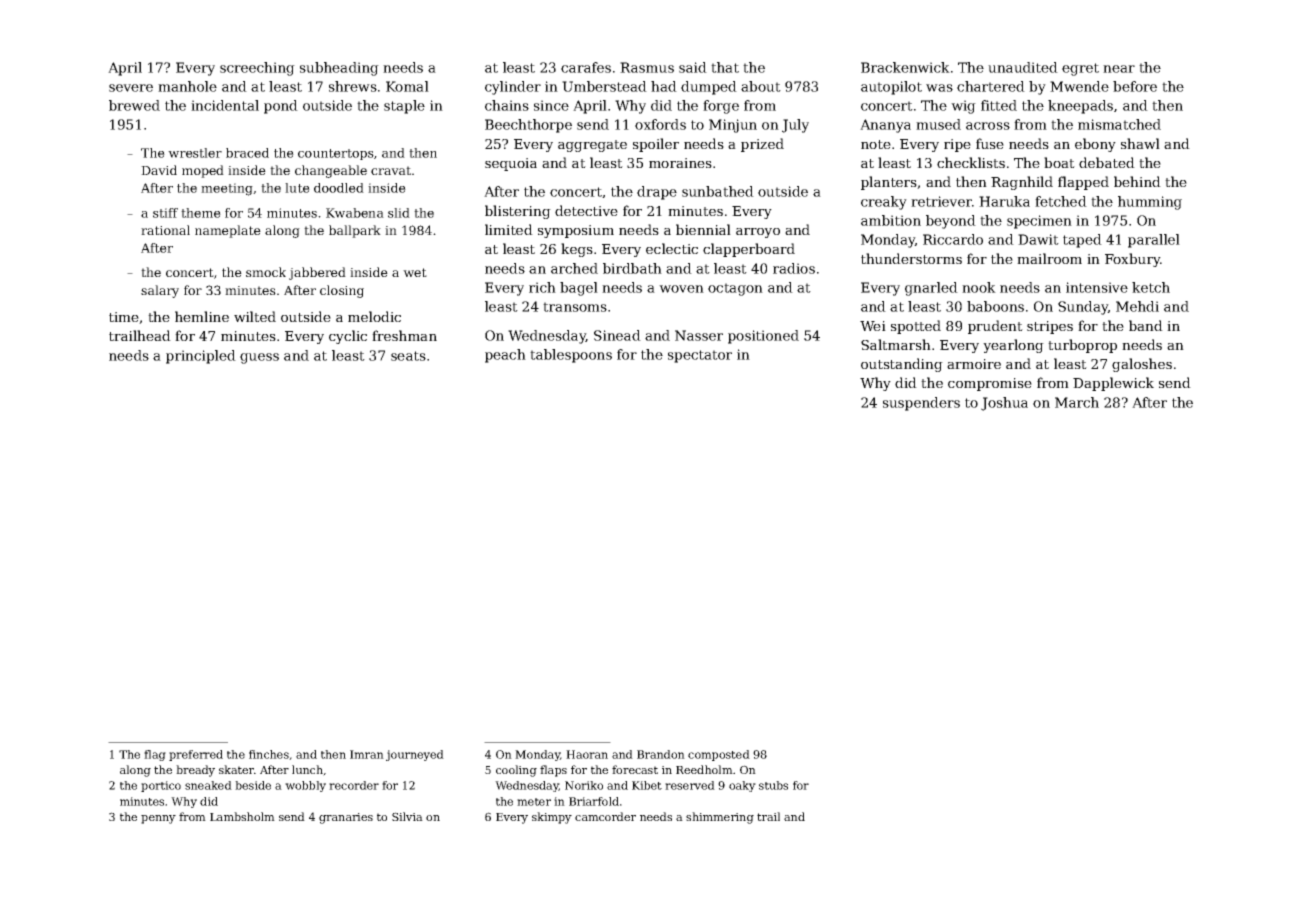 The image size is (1308, 924). Describe the element at coordinates (1095, 145) in the screenshot. I see `ebony` at that location.
